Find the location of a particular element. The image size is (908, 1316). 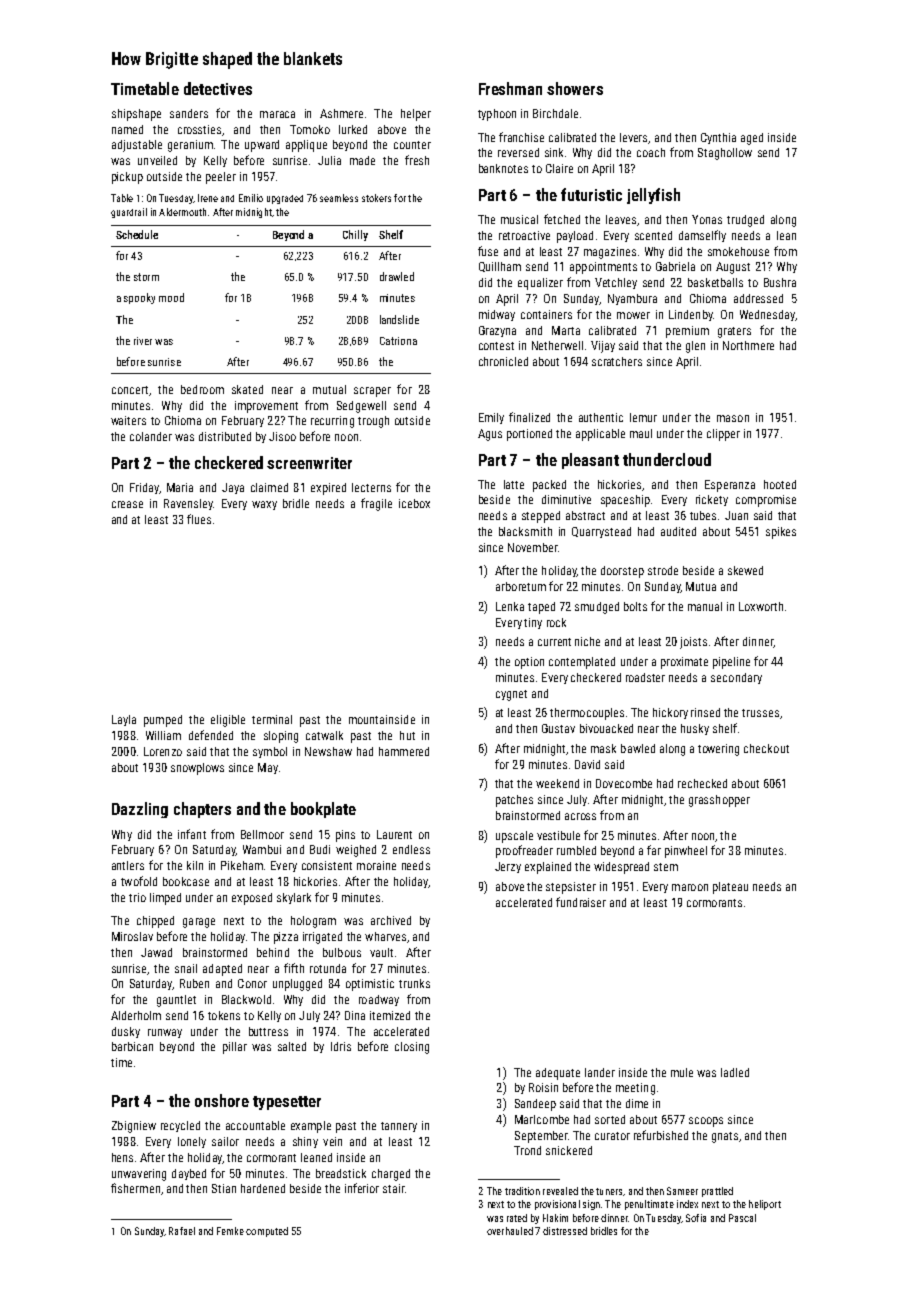

mason is located at coordinates (733, 418).
